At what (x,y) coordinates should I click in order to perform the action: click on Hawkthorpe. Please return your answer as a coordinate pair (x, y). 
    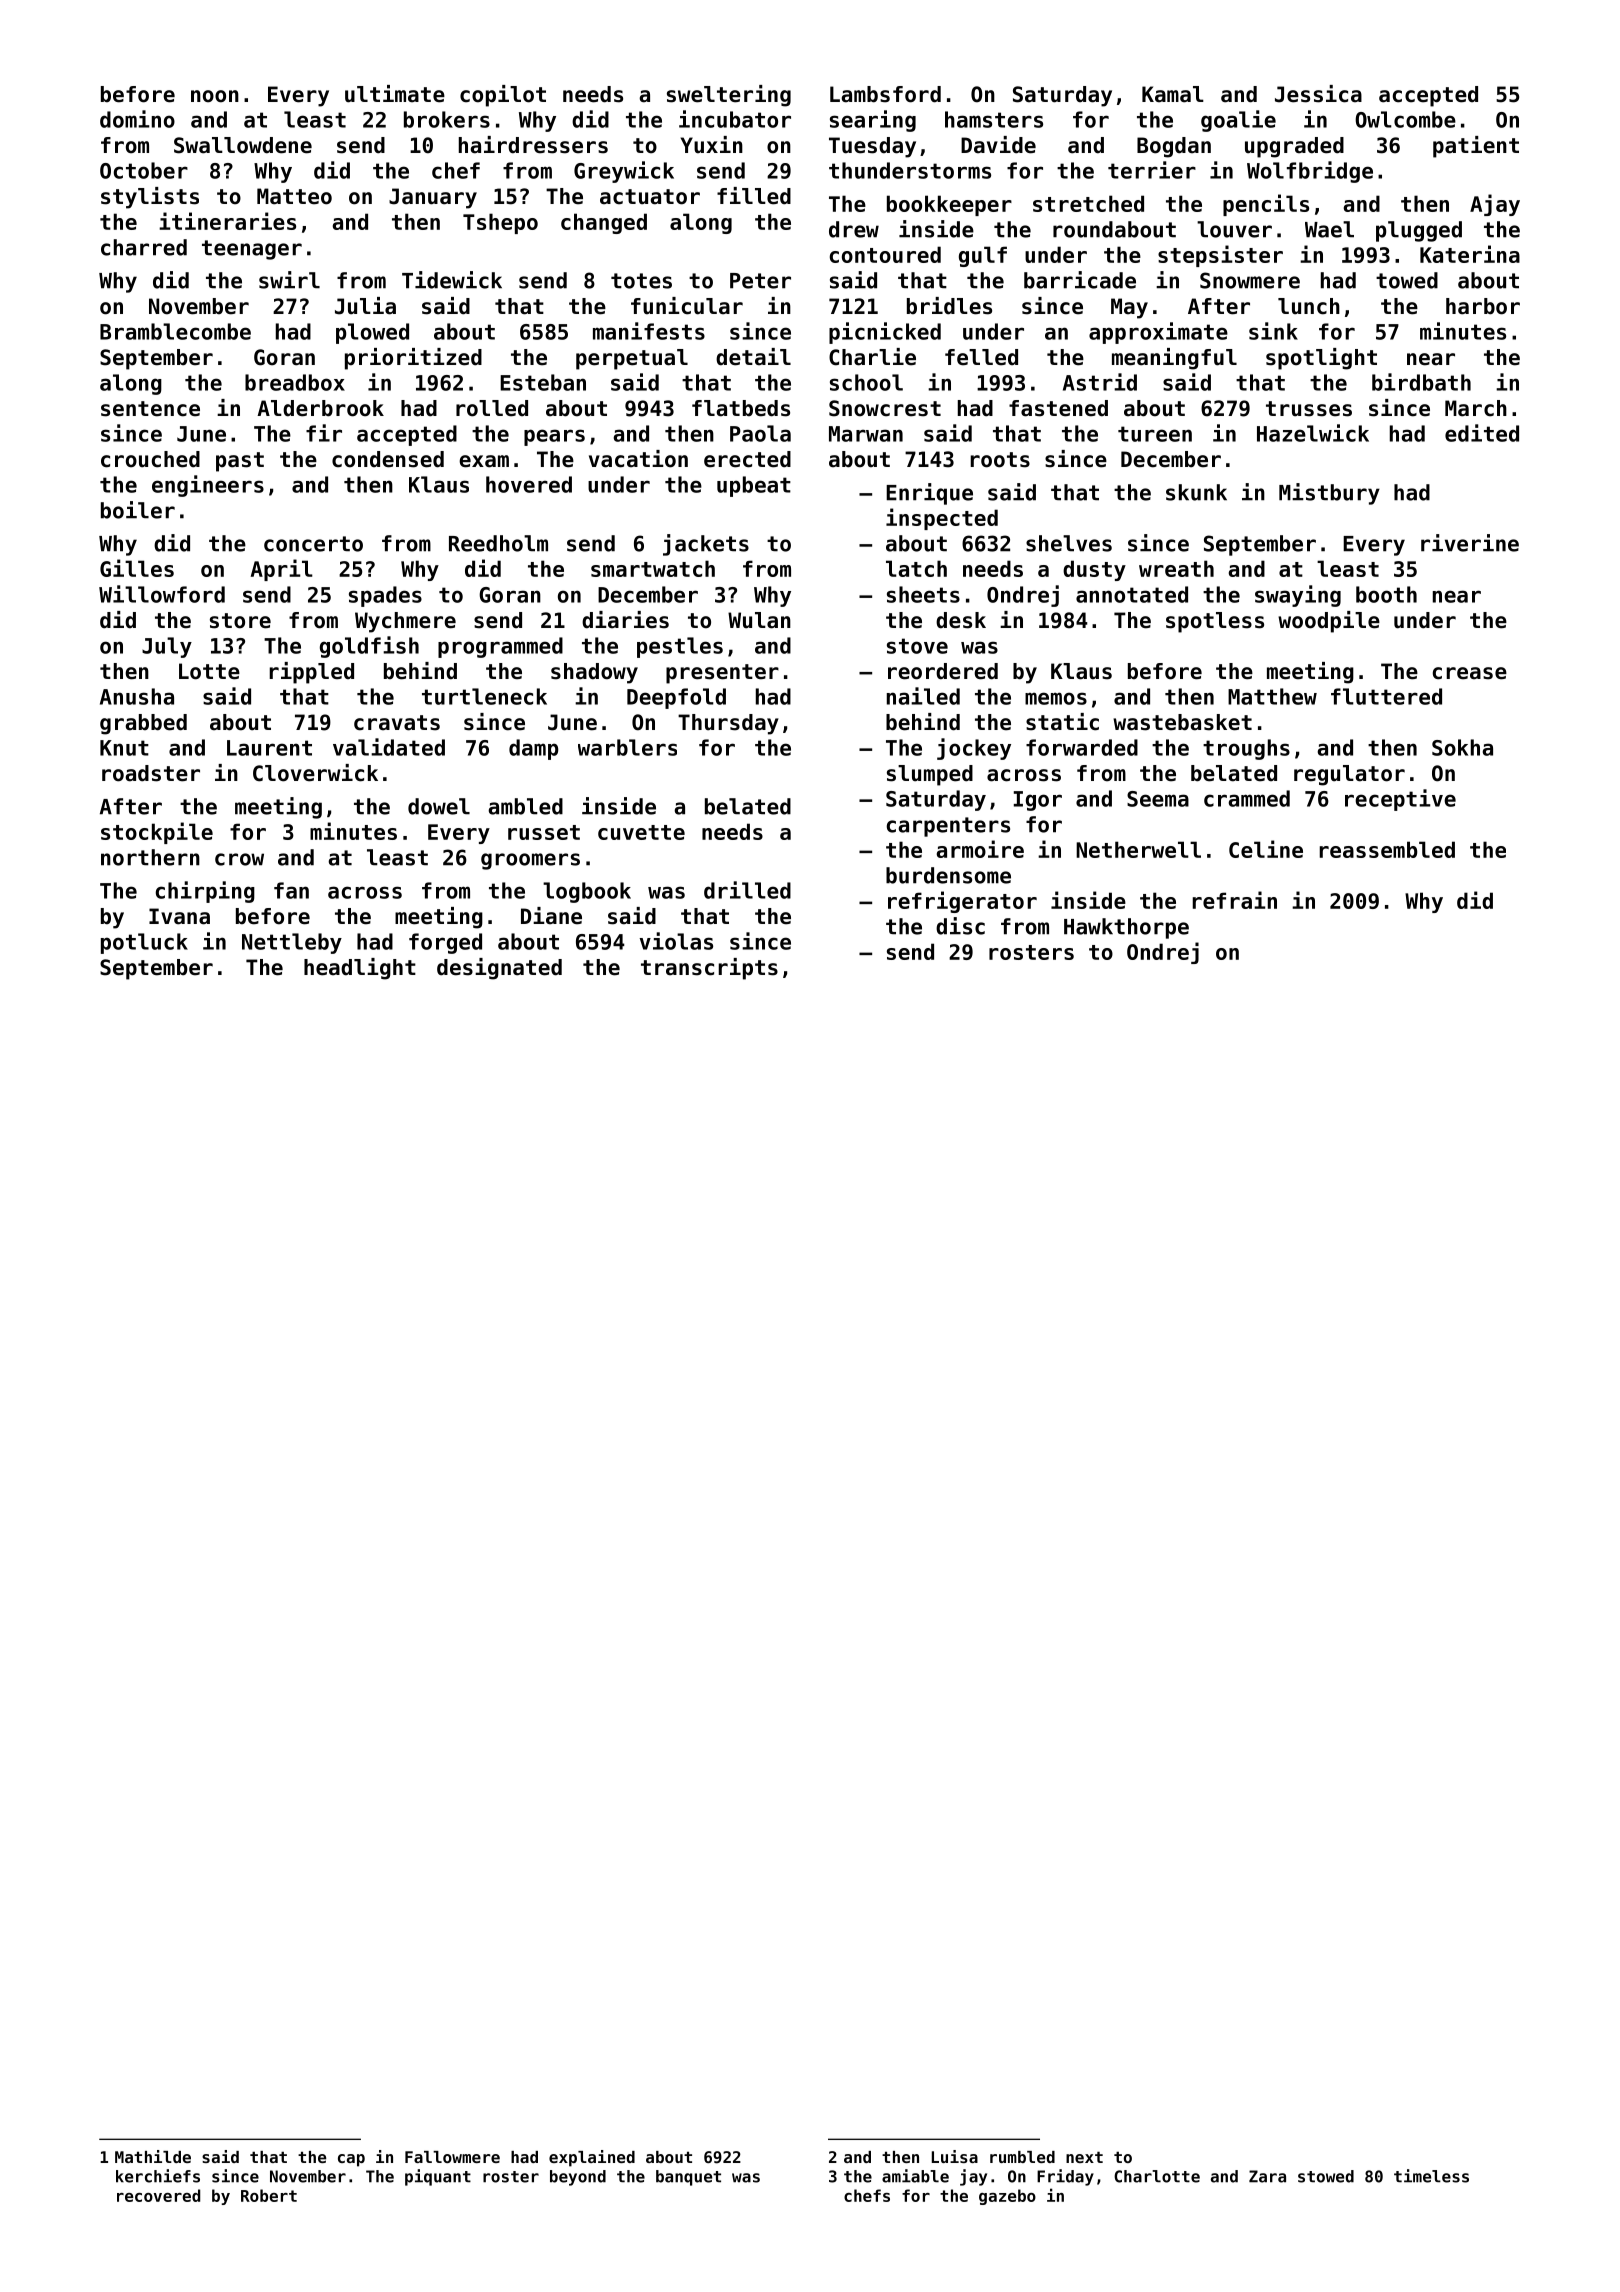
    Looking at the image, I should click on (1126, 928).
